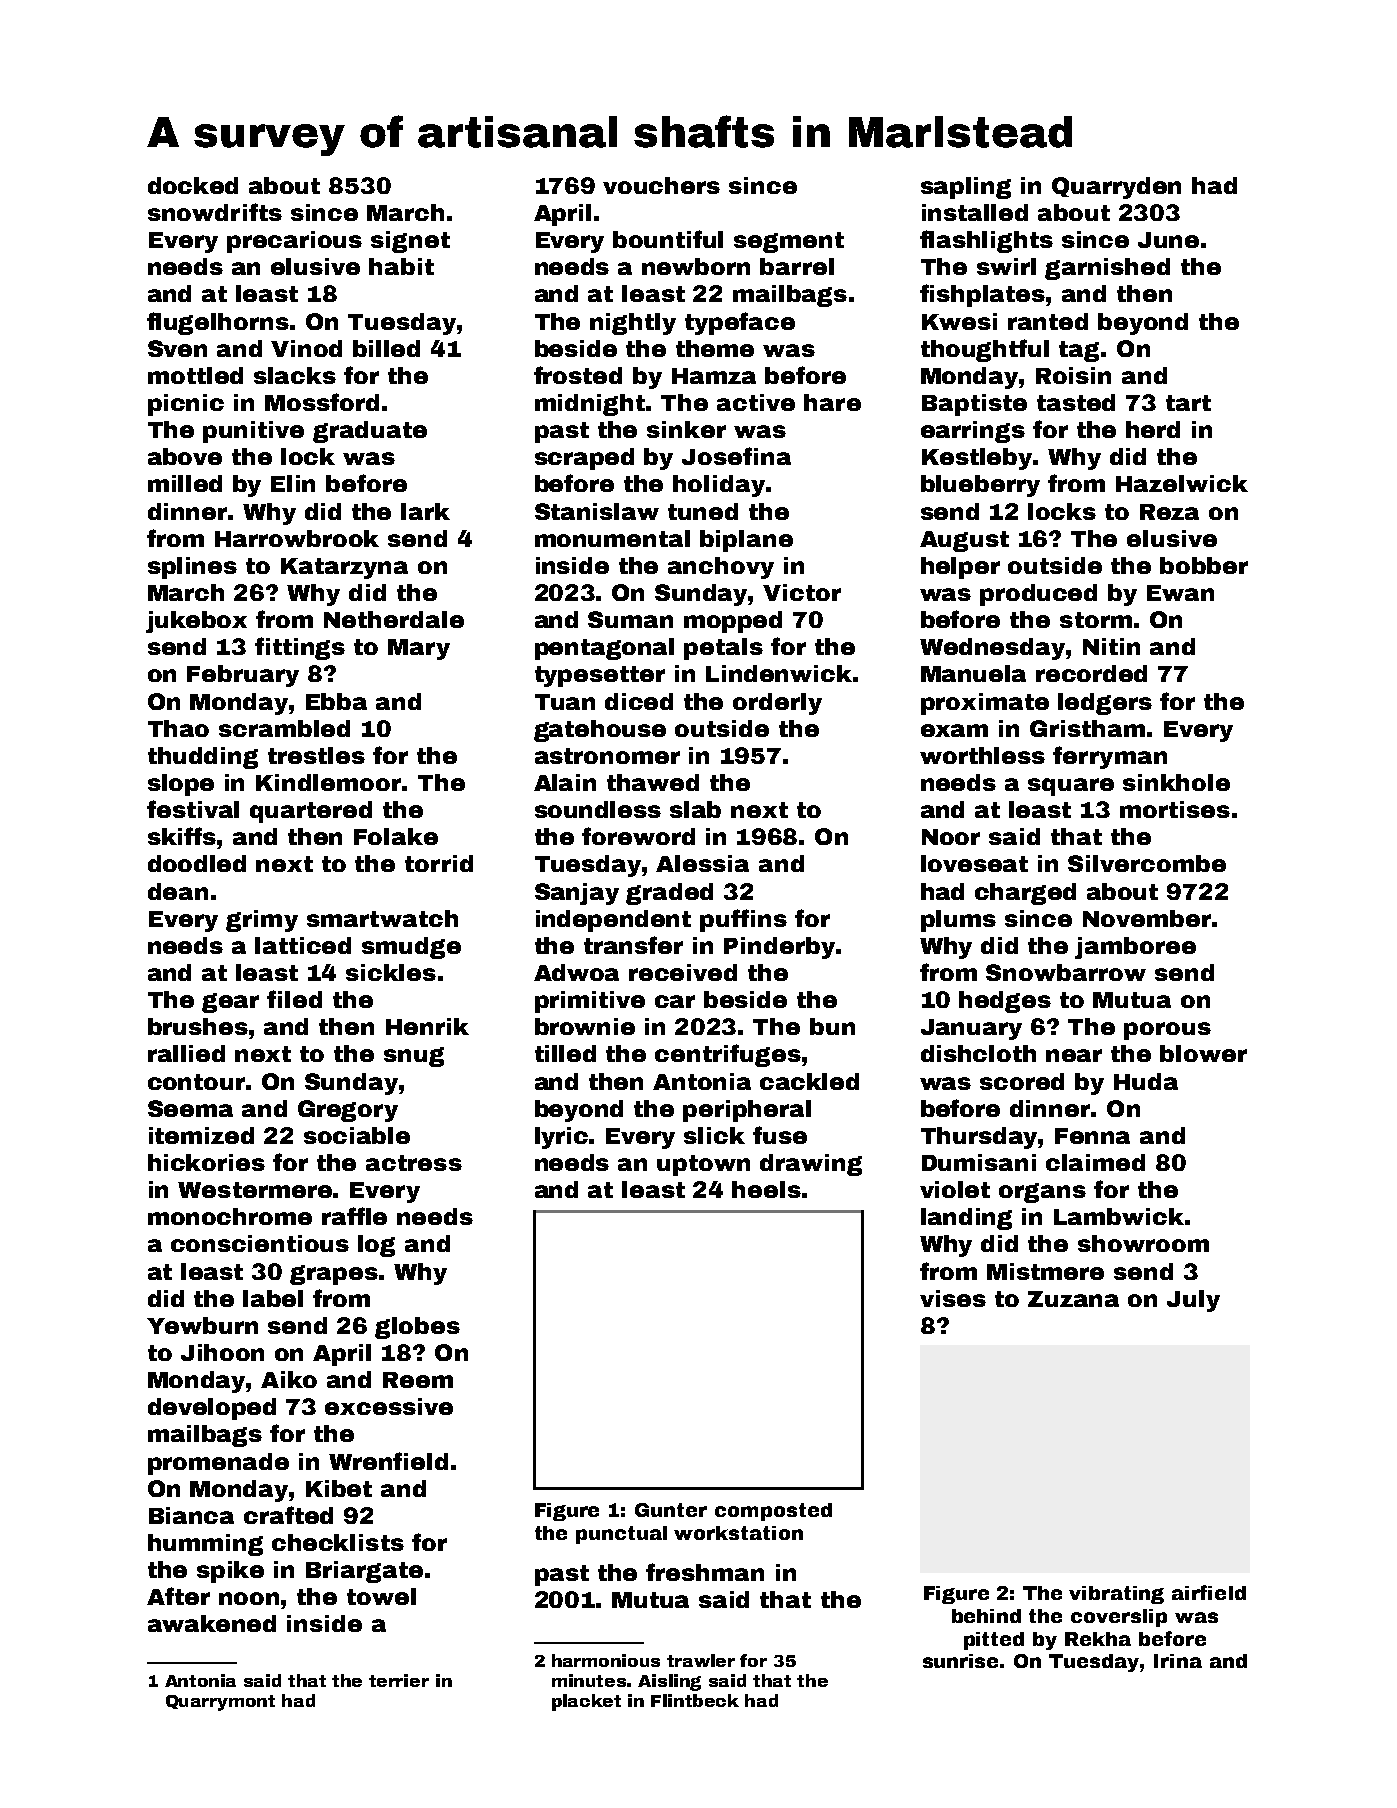 This screenshot has height=1808, width=1397. What do you see at coordinates (966, 188) in the screenshot?
I see `sapling` at bounding box center [966, 188].
